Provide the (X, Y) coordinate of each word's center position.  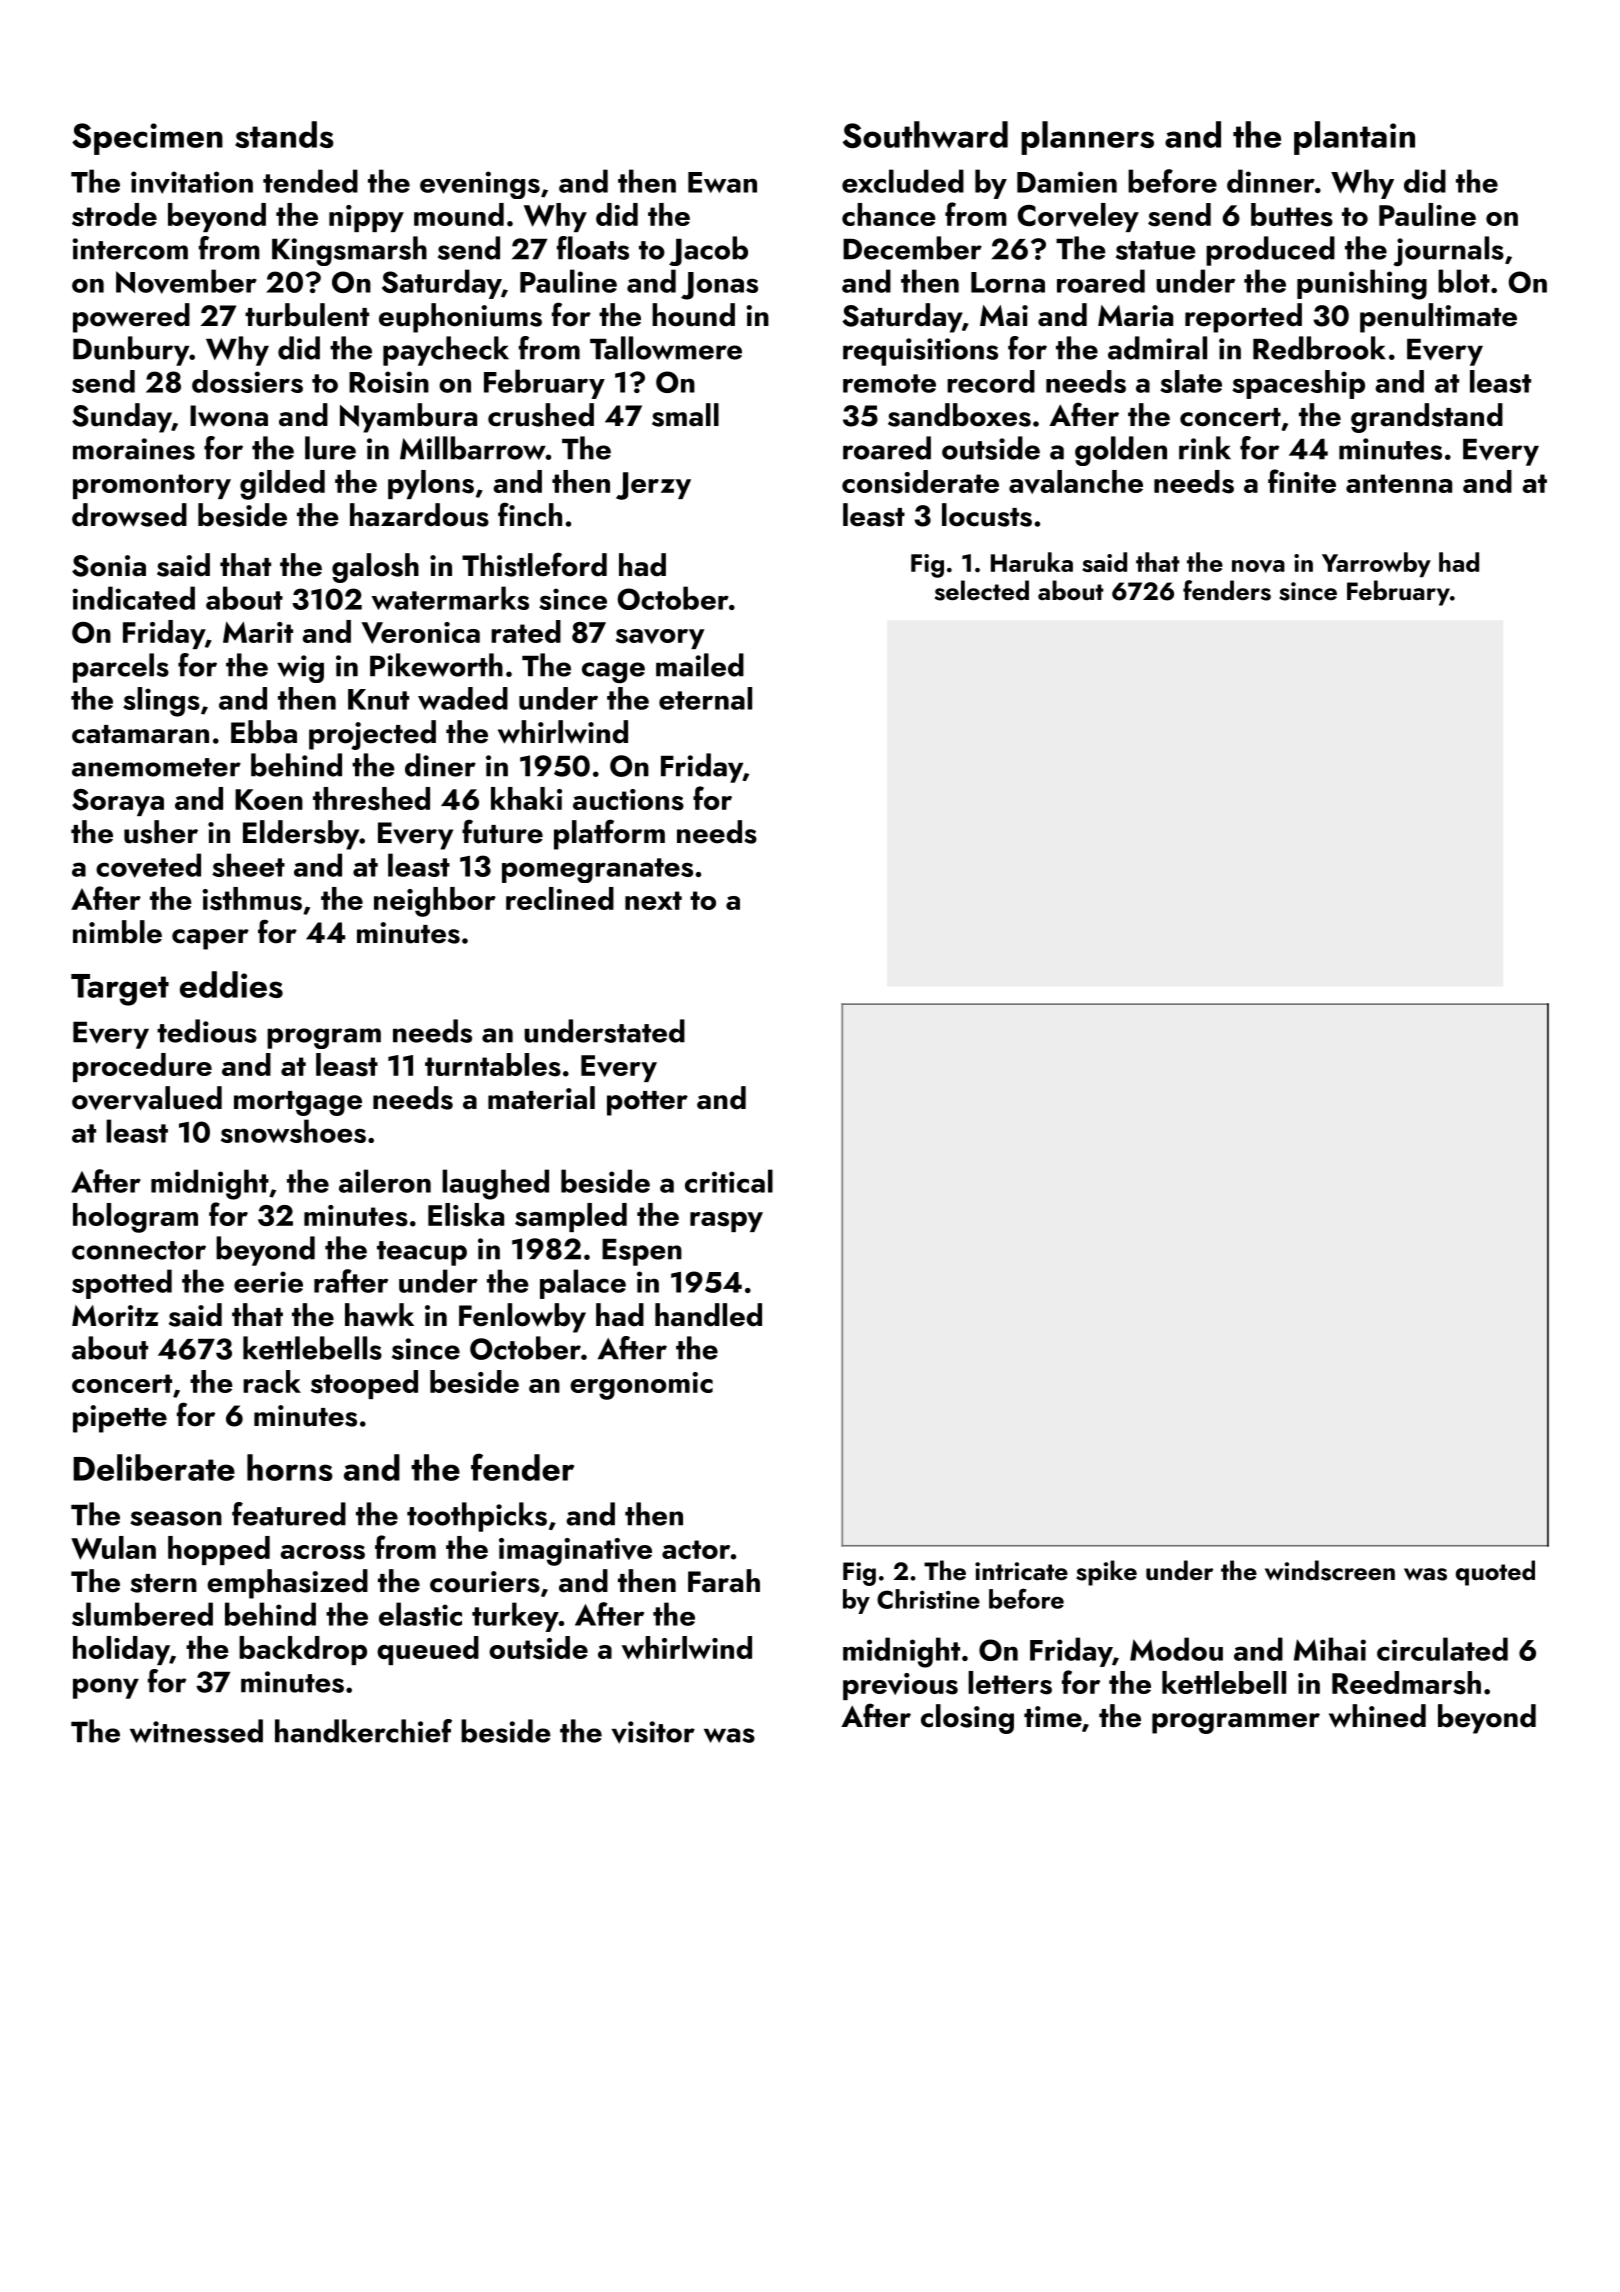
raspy (726, 1222)
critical (729, 1181)
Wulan (113, 1548)
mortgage (298, 1103)
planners (1087, 138)
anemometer (156, 767)
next (653, 900)
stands (284, 134)
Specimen (147, 139)
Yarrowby (1376, 564)
